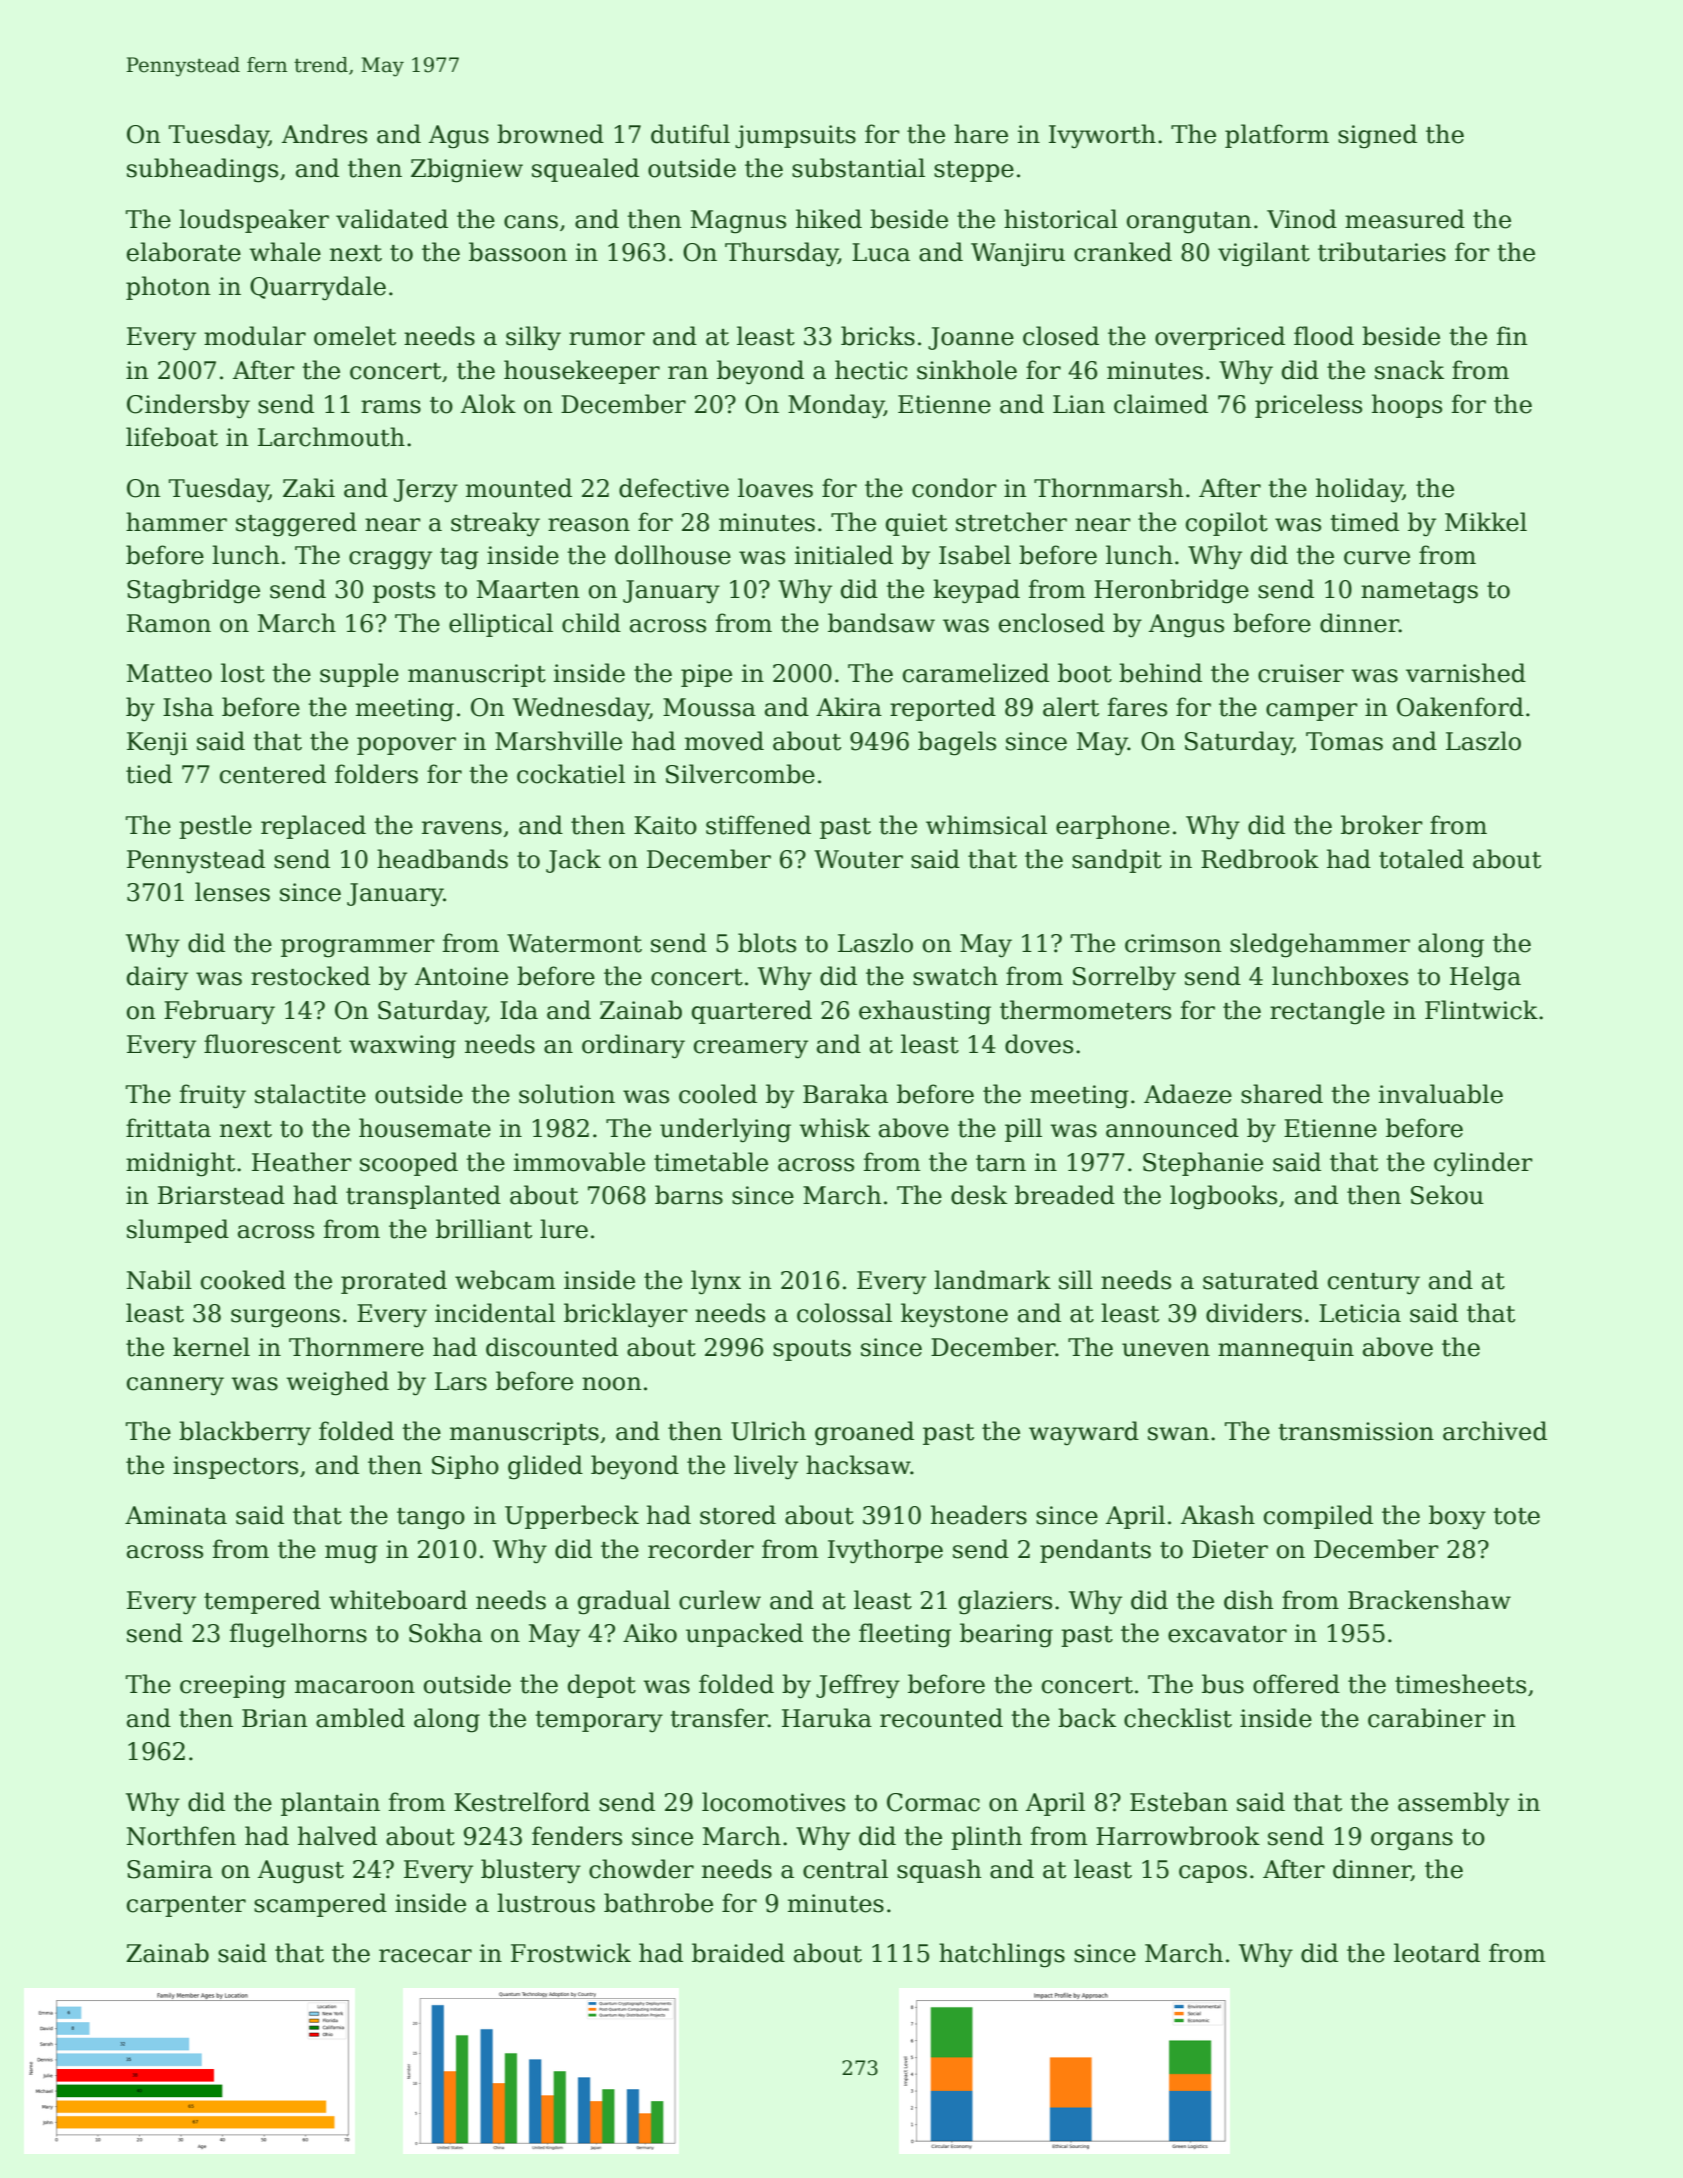 This screenshot has height=2178, width=1683. I want to click on braided, so click(738, 1953).
